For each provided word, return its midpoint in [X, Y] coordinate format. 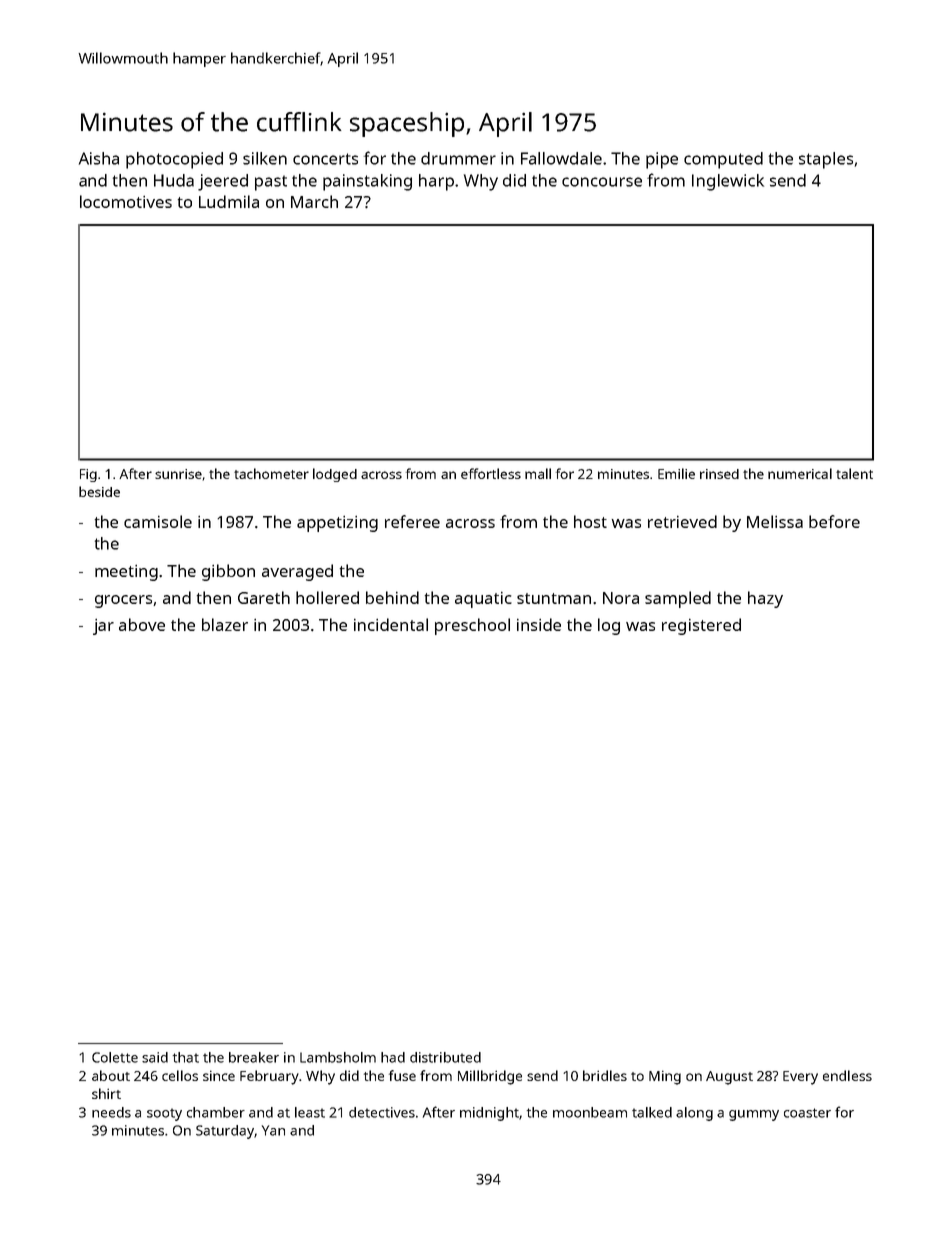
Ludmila [229, 201]
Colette [115, 1057]
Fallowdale [561, 158]
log [609, 626]
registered [701, 626]
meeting [126, 573]
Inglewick [728, 182]
